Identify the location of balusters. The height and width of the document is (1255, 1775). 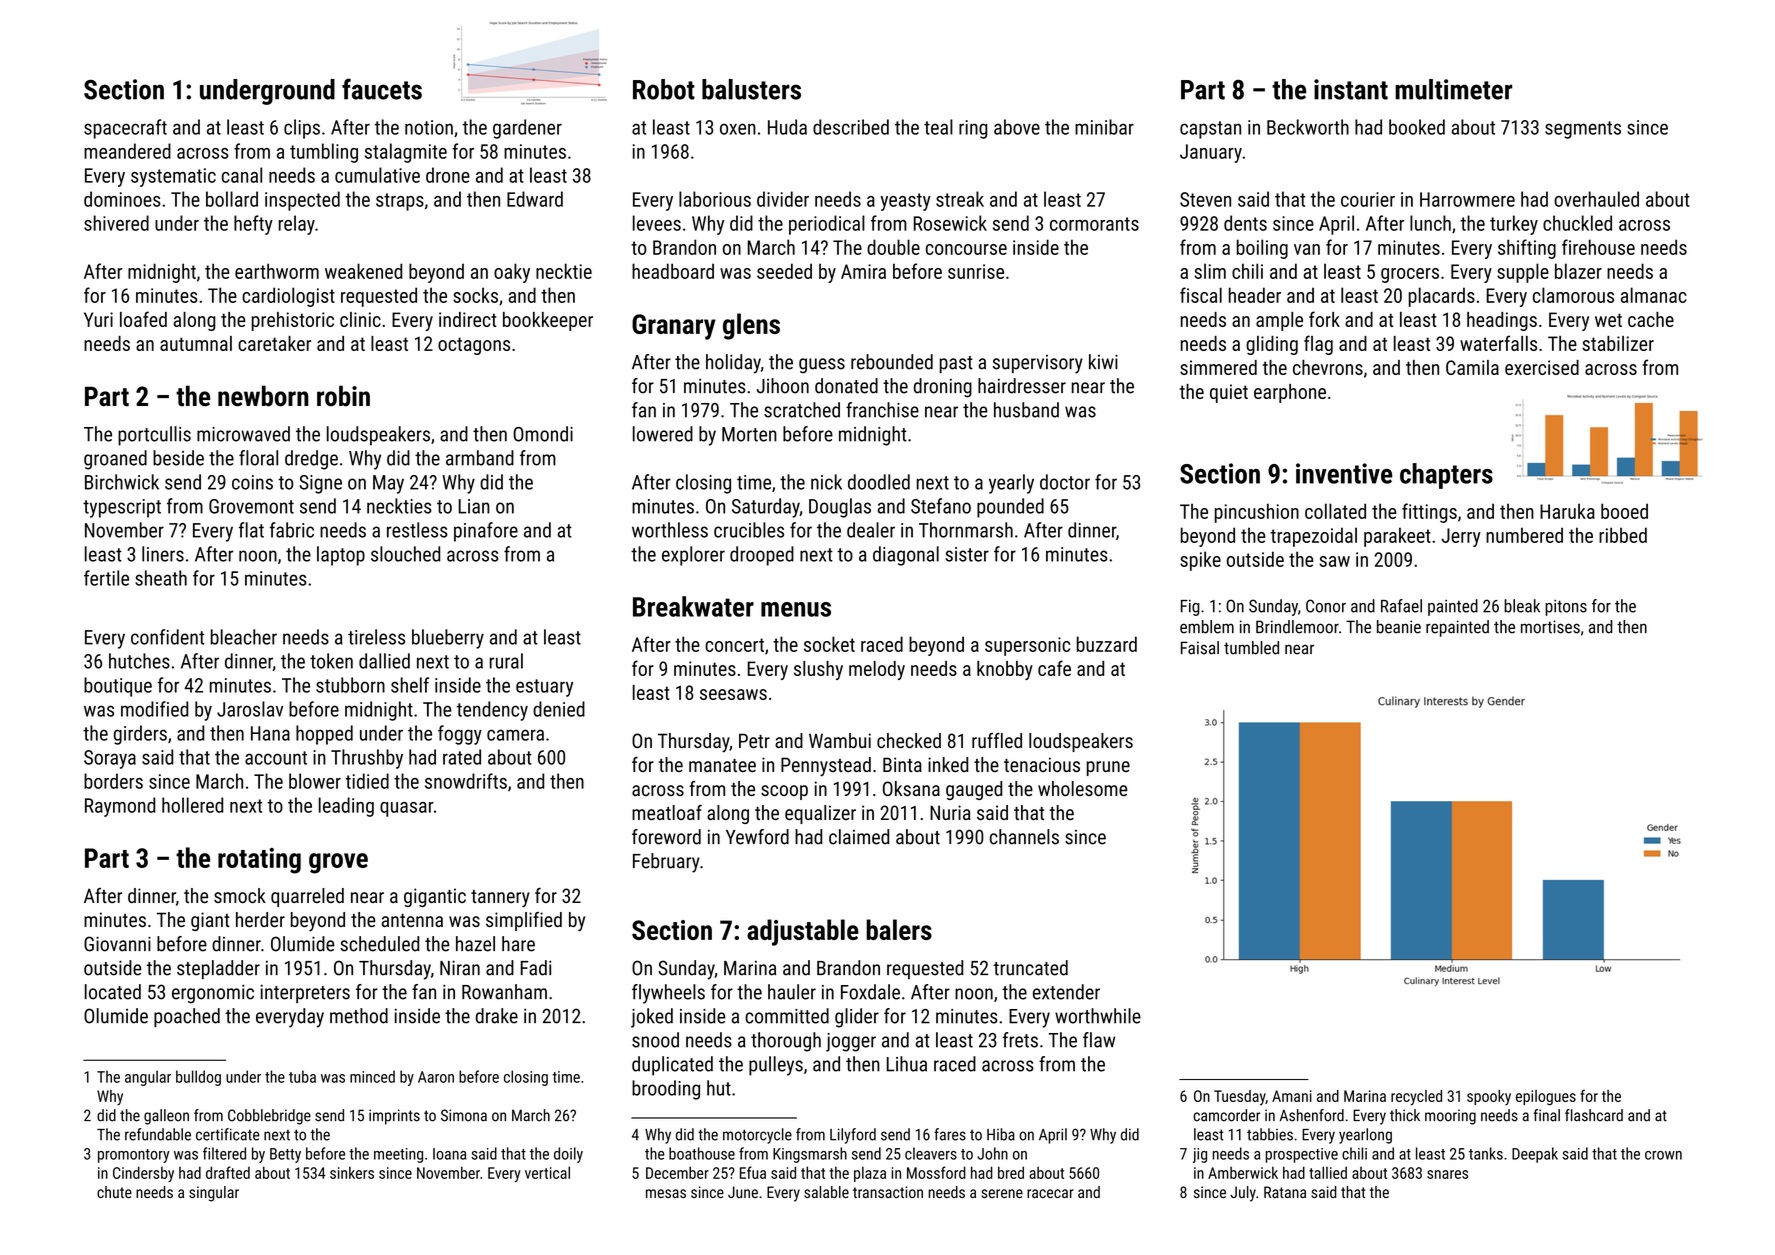
(751, 89).
